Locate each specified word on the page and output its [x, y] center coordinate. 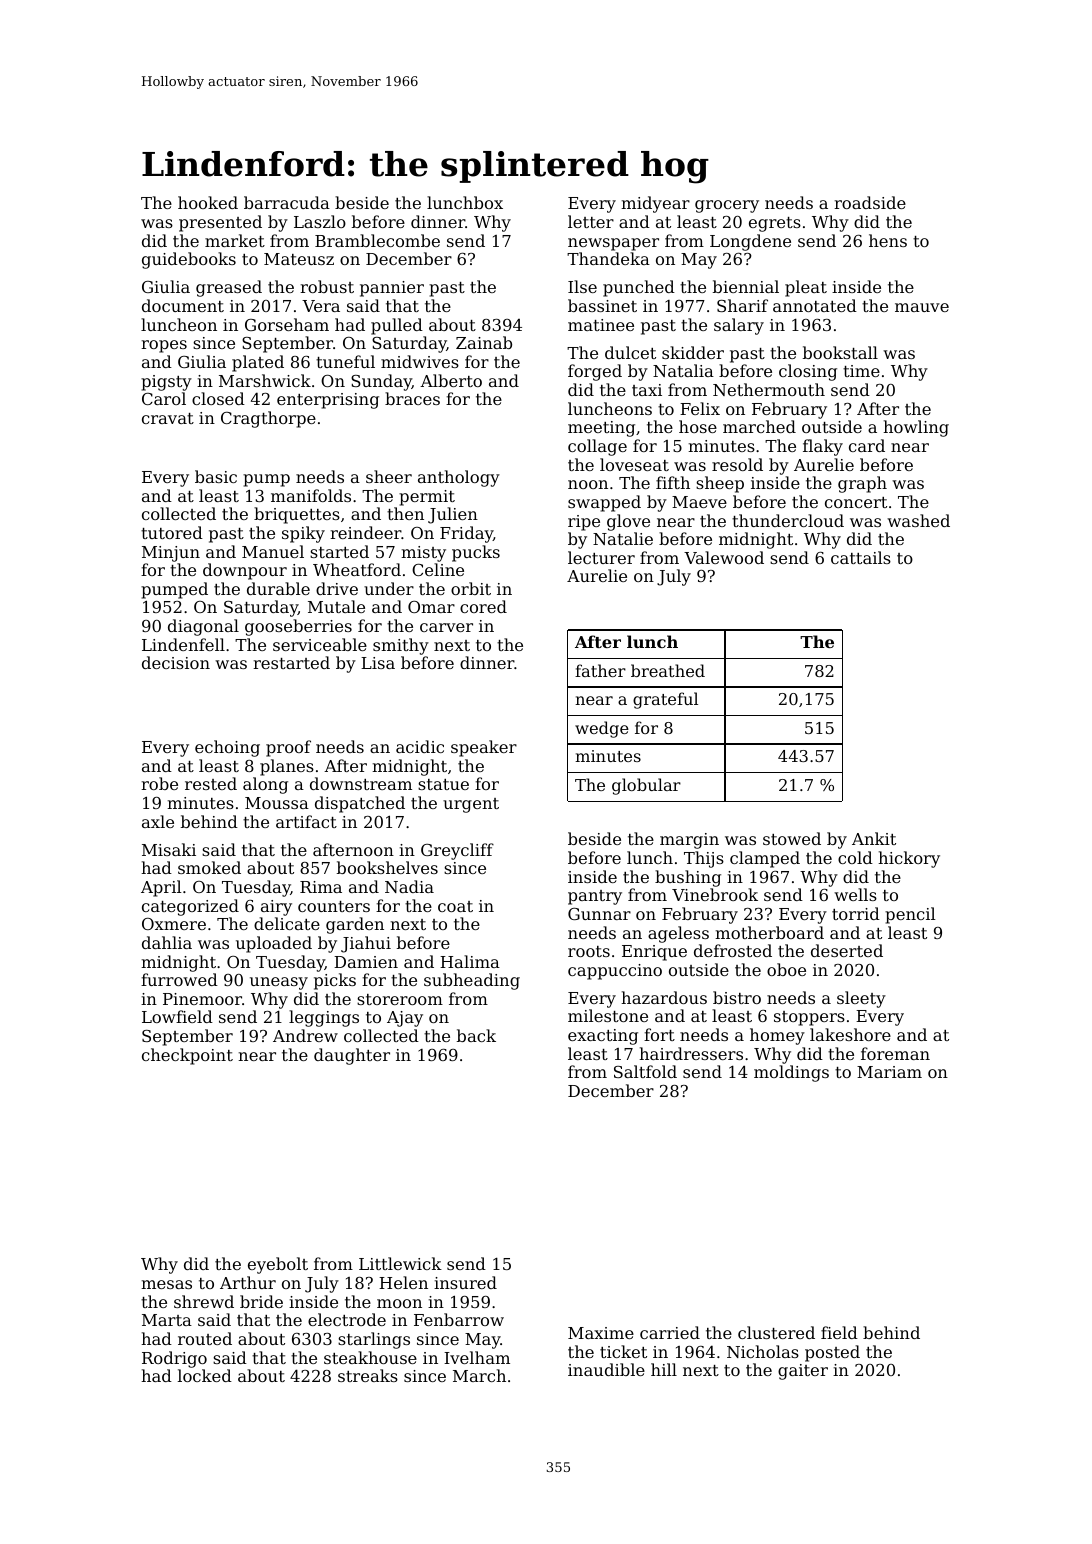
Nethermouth [769, 389]
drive [337, 588]
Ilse [582, 286]
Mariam [889, 1072]
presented [220, 223]
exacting [603, 1037]
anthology [459, 478]
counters [334, 906]
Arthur [248, 1282]
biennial [746, 286]
